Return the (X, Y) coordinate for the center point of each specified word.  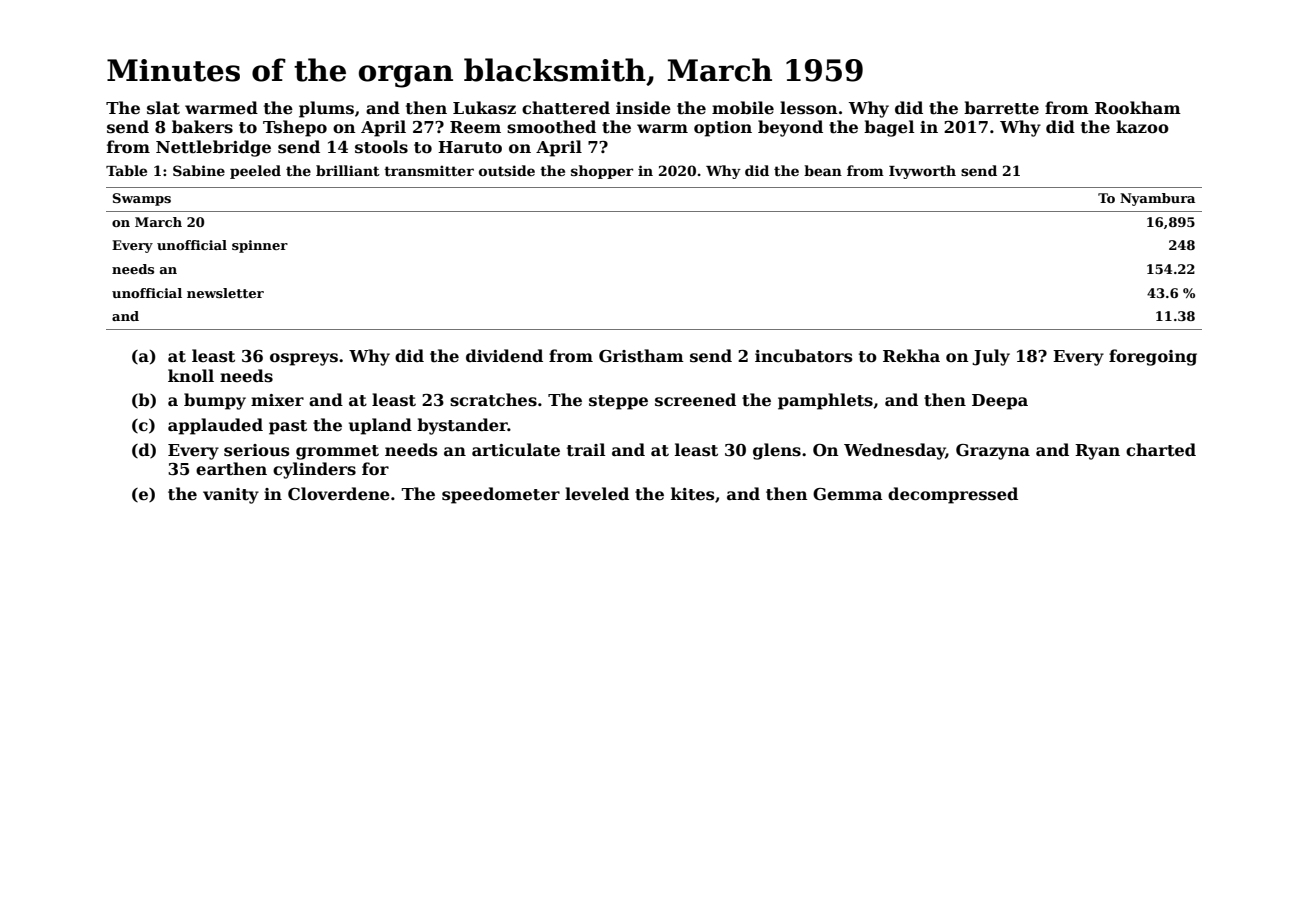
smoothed (551, 127)
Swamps (142, 199)
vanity (231, 496)
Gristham (641, 356)
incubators (804, 356)
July (991, 357)
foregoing (1153, 357)
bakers (202, 127)
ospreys (304, 359)
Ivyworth (922, 172)
